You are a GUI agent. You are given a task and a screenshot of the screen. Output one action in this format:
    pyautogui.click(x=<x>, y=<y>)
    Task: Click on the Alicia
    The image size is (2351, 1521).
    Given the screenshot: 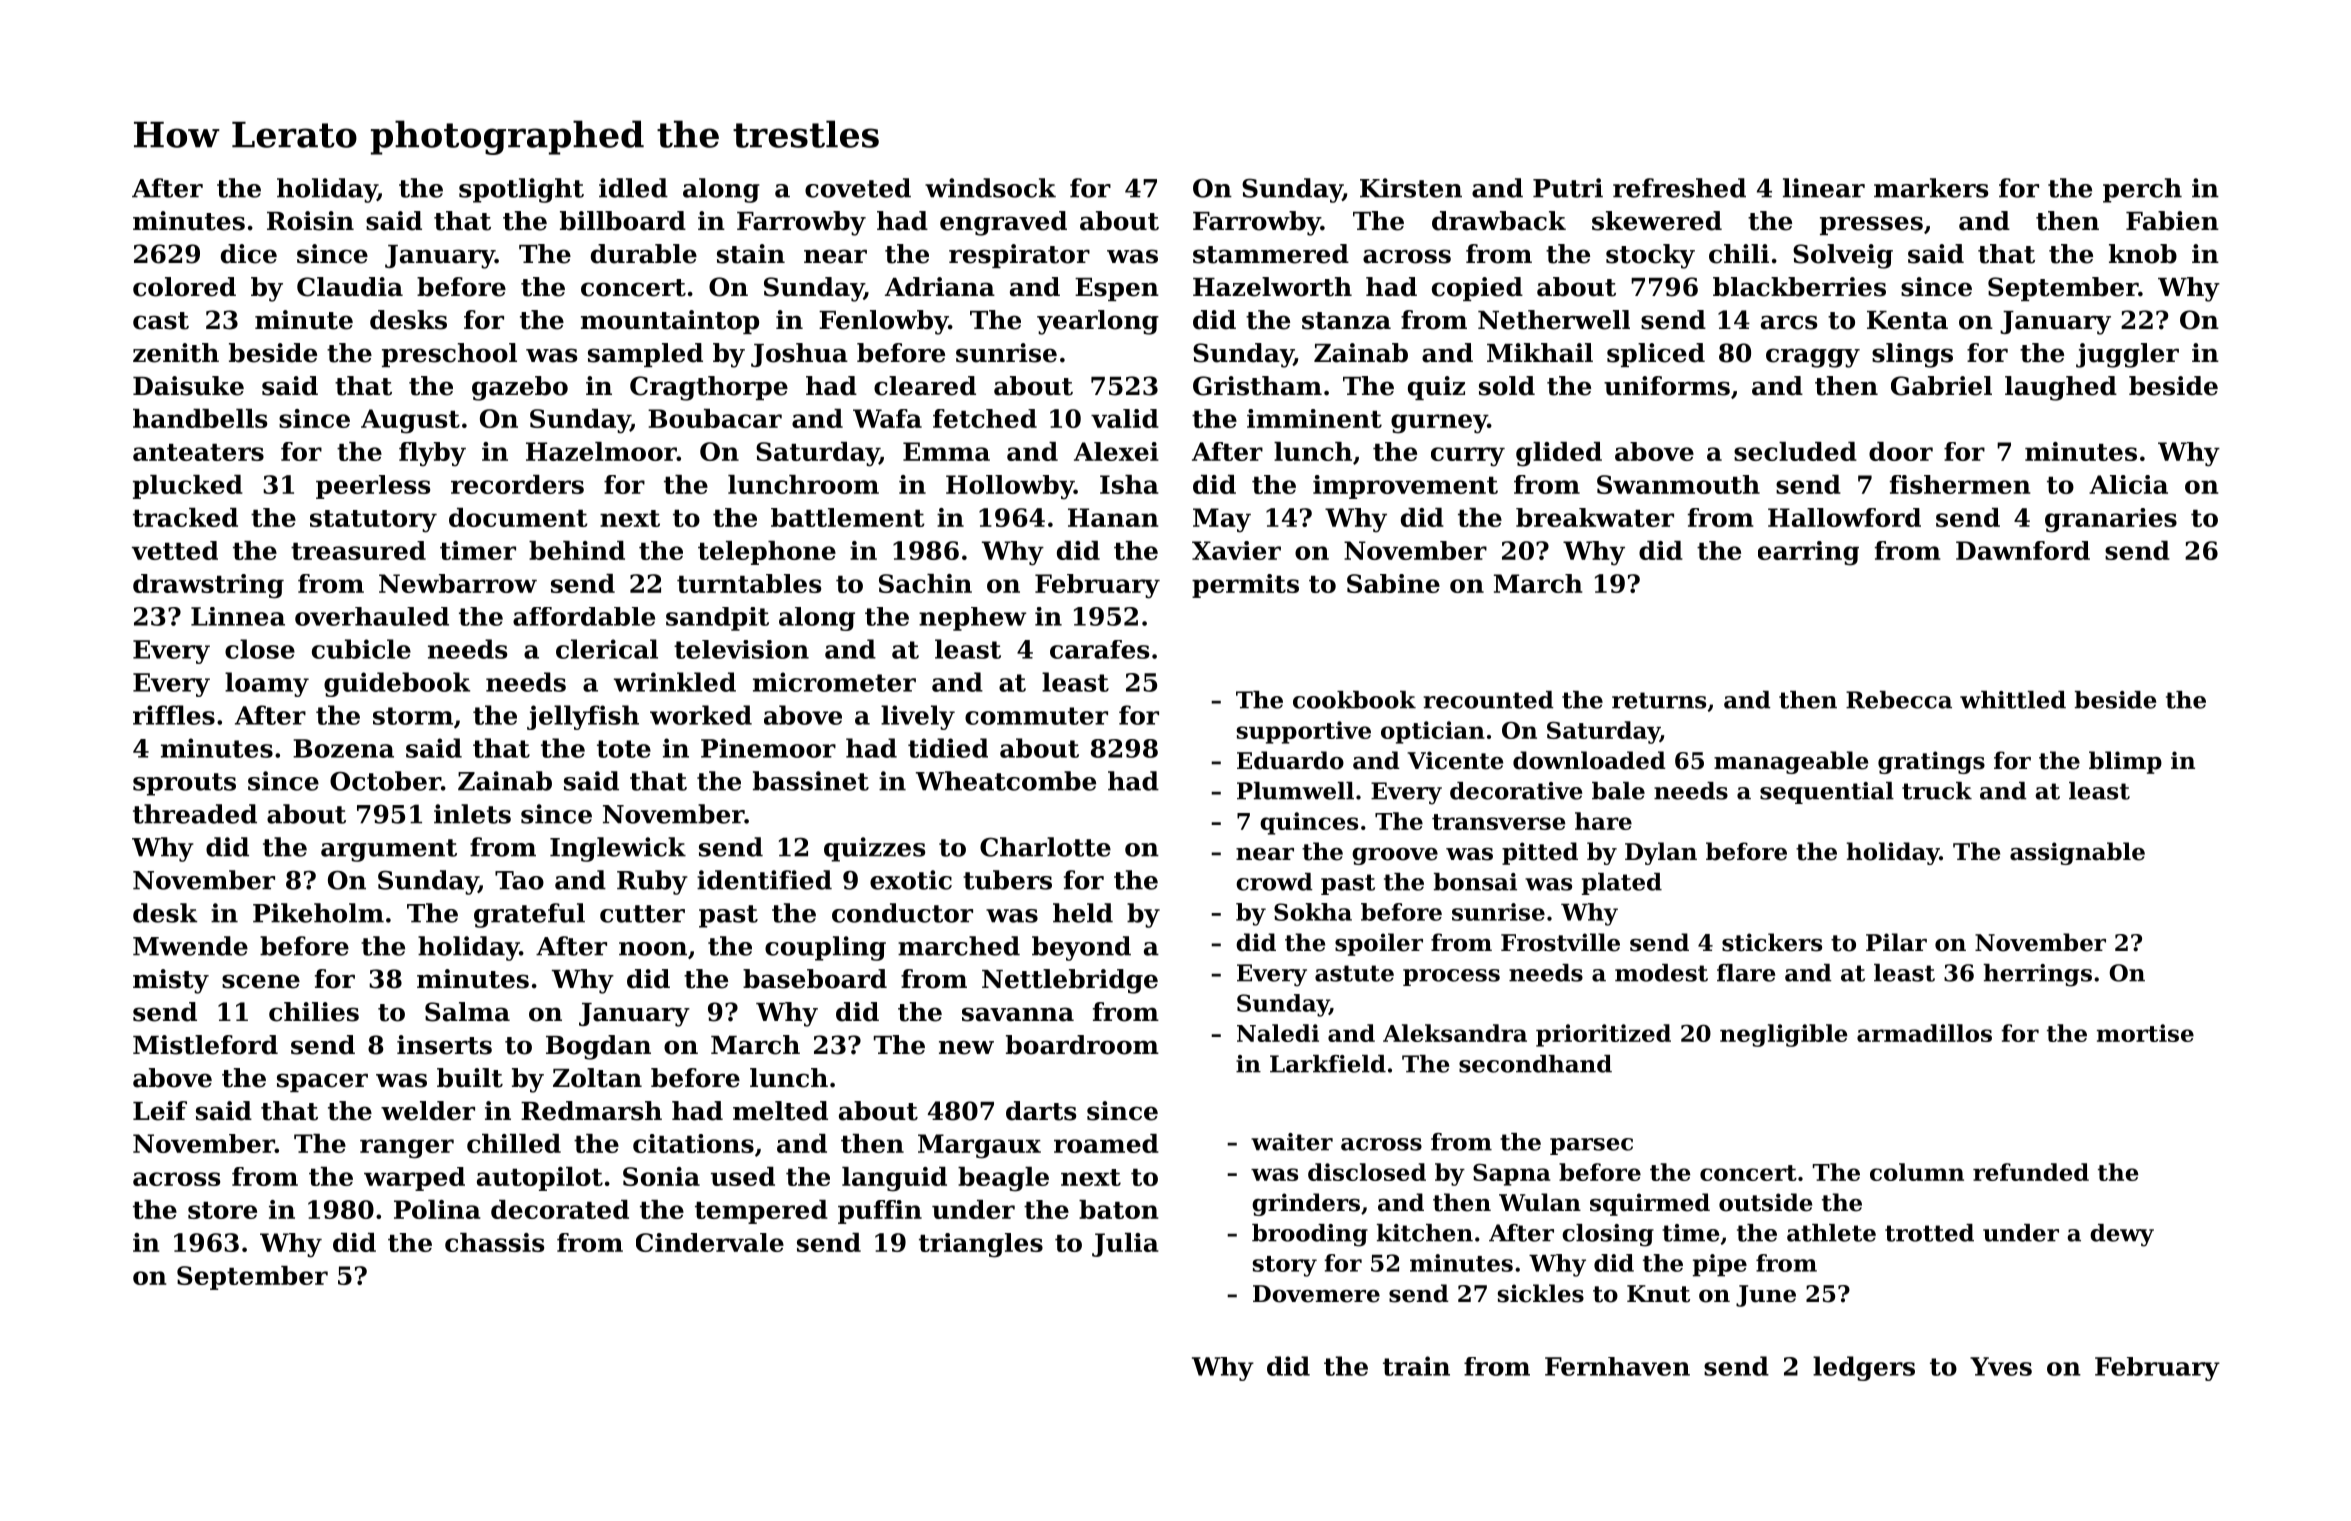 What is the action you would take?
    pyautogui.click(x=2128, y=484)
